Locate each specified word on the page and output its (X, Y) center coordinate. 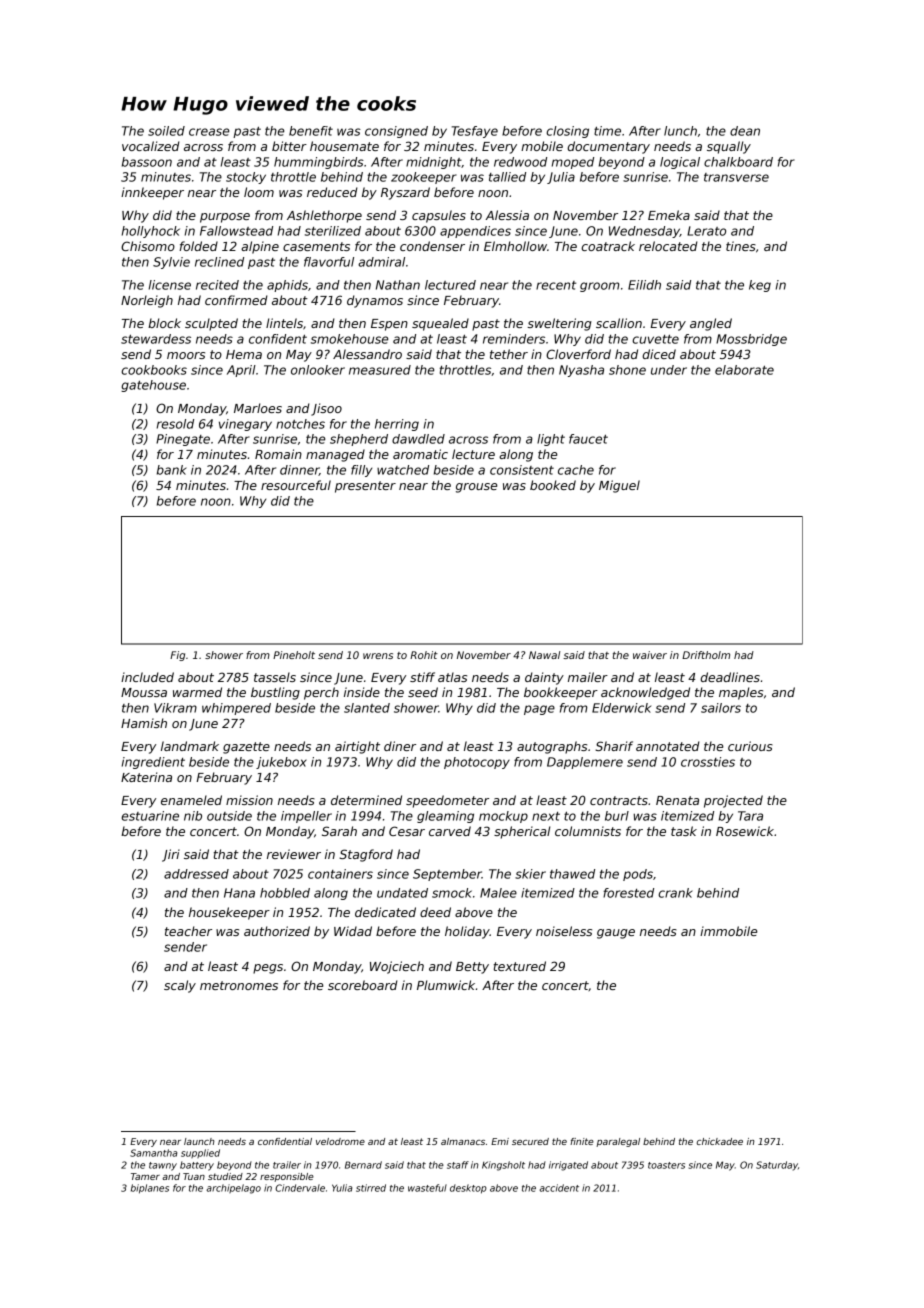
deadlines (730, 677)
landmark (190, 746)
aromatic (420, 454)
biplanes (150, 1189)
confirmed (236, 300)
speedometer (447, 801)
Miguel (619, 486)
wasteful (427, 1188)
